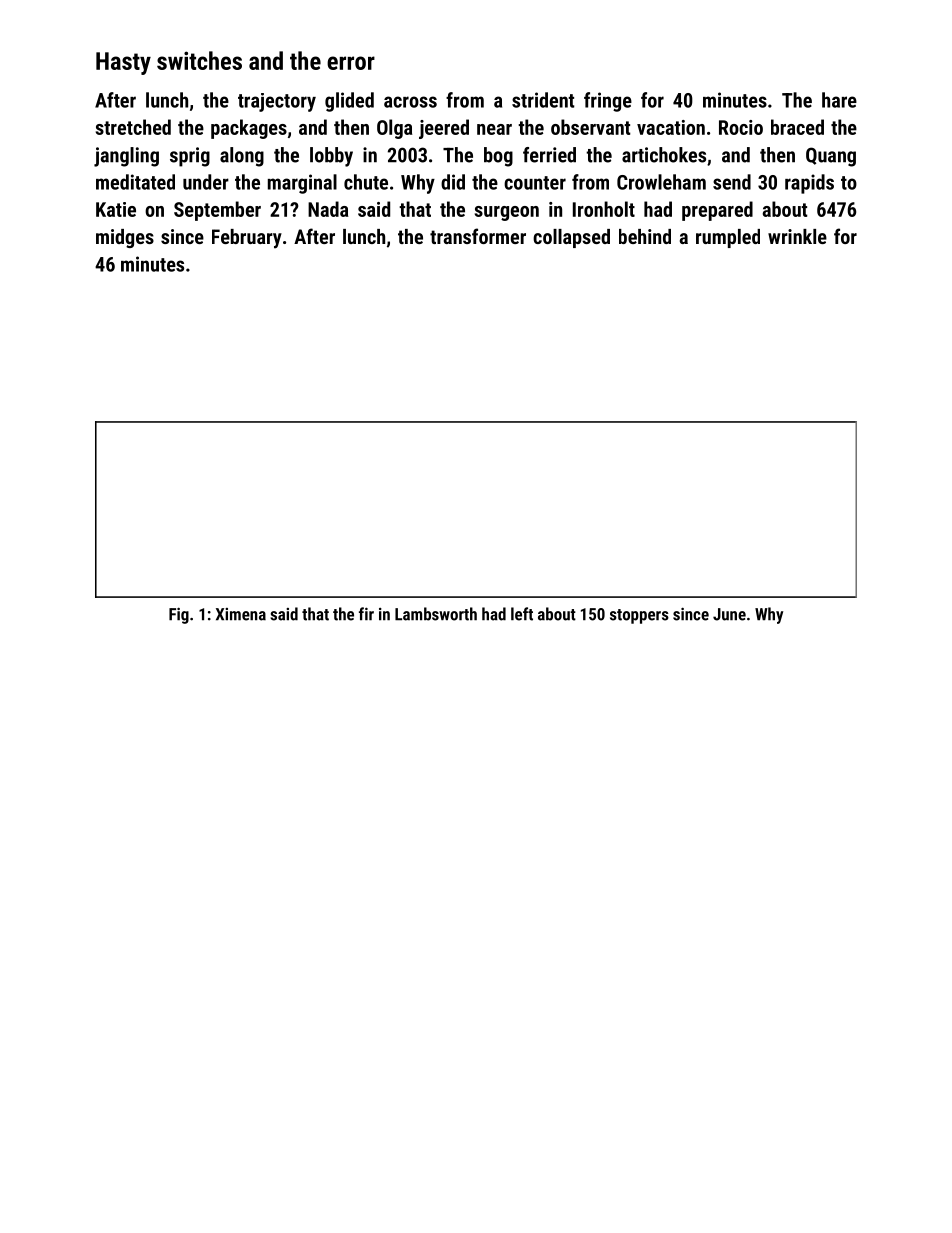  I want to click on error, so click(351, 63).
